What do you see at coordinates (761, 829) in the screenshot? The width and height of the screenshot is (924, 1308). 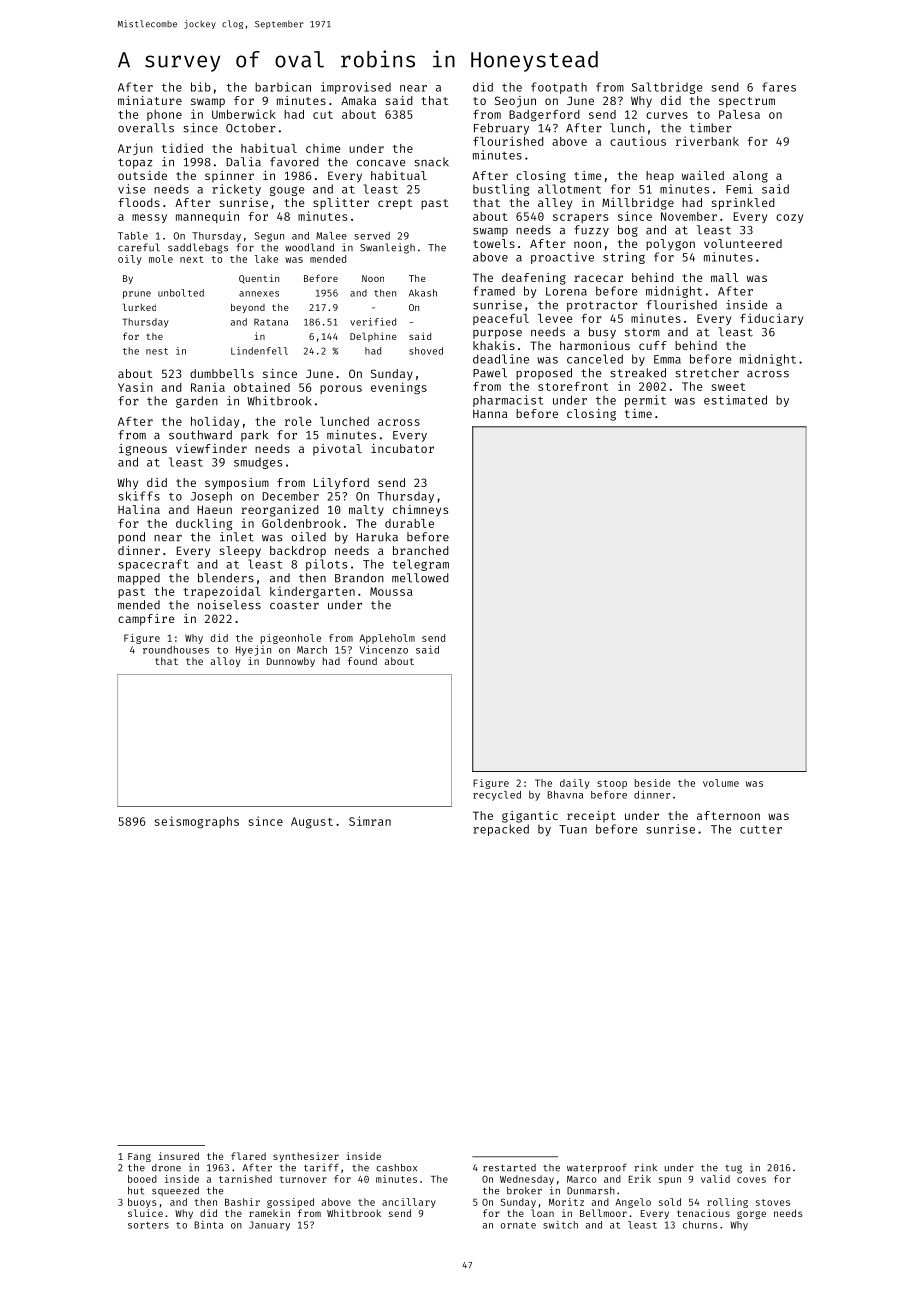 I see `cutter` at bounding box center [761, 829].
